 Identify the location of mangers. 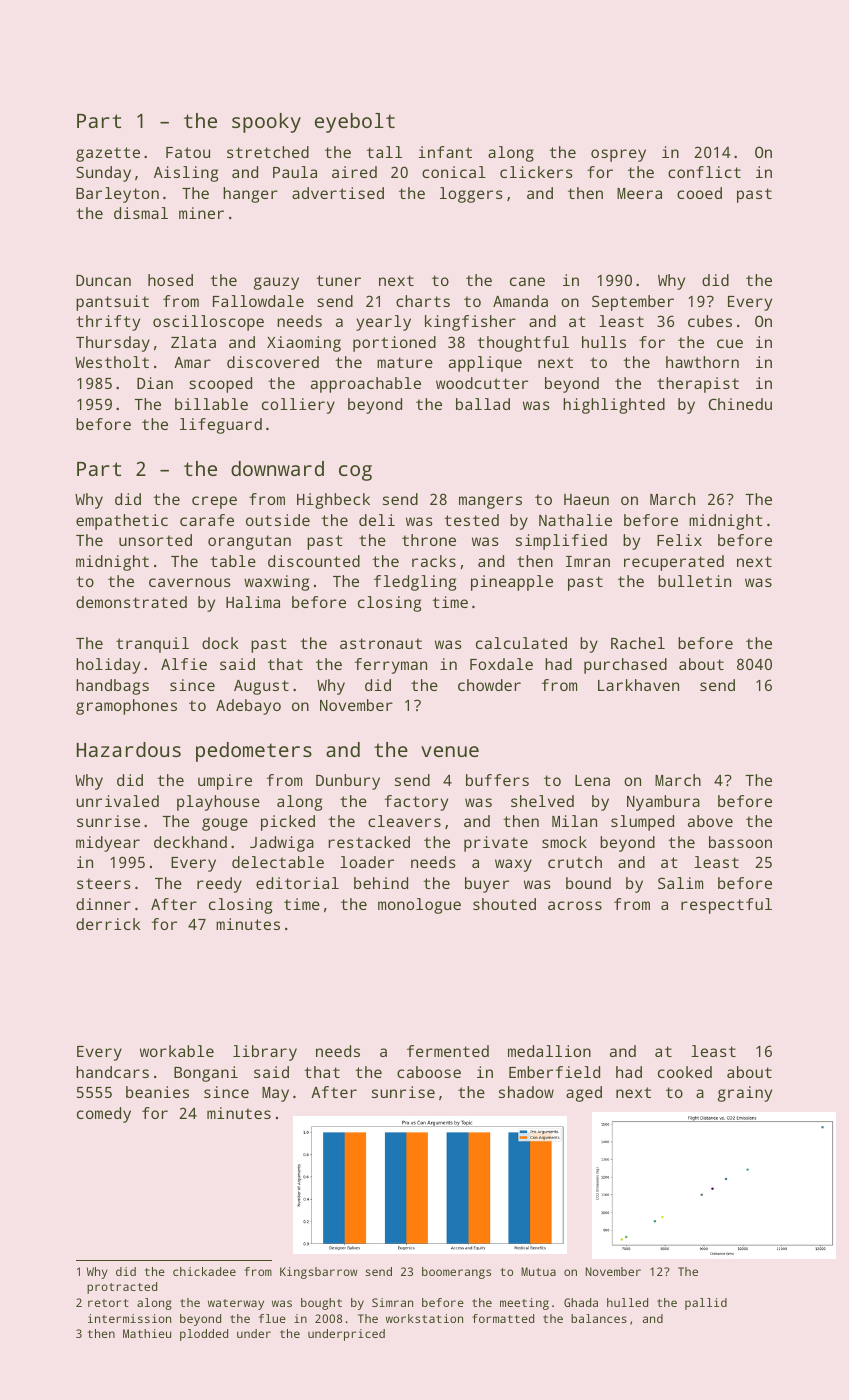
(490, 502).
